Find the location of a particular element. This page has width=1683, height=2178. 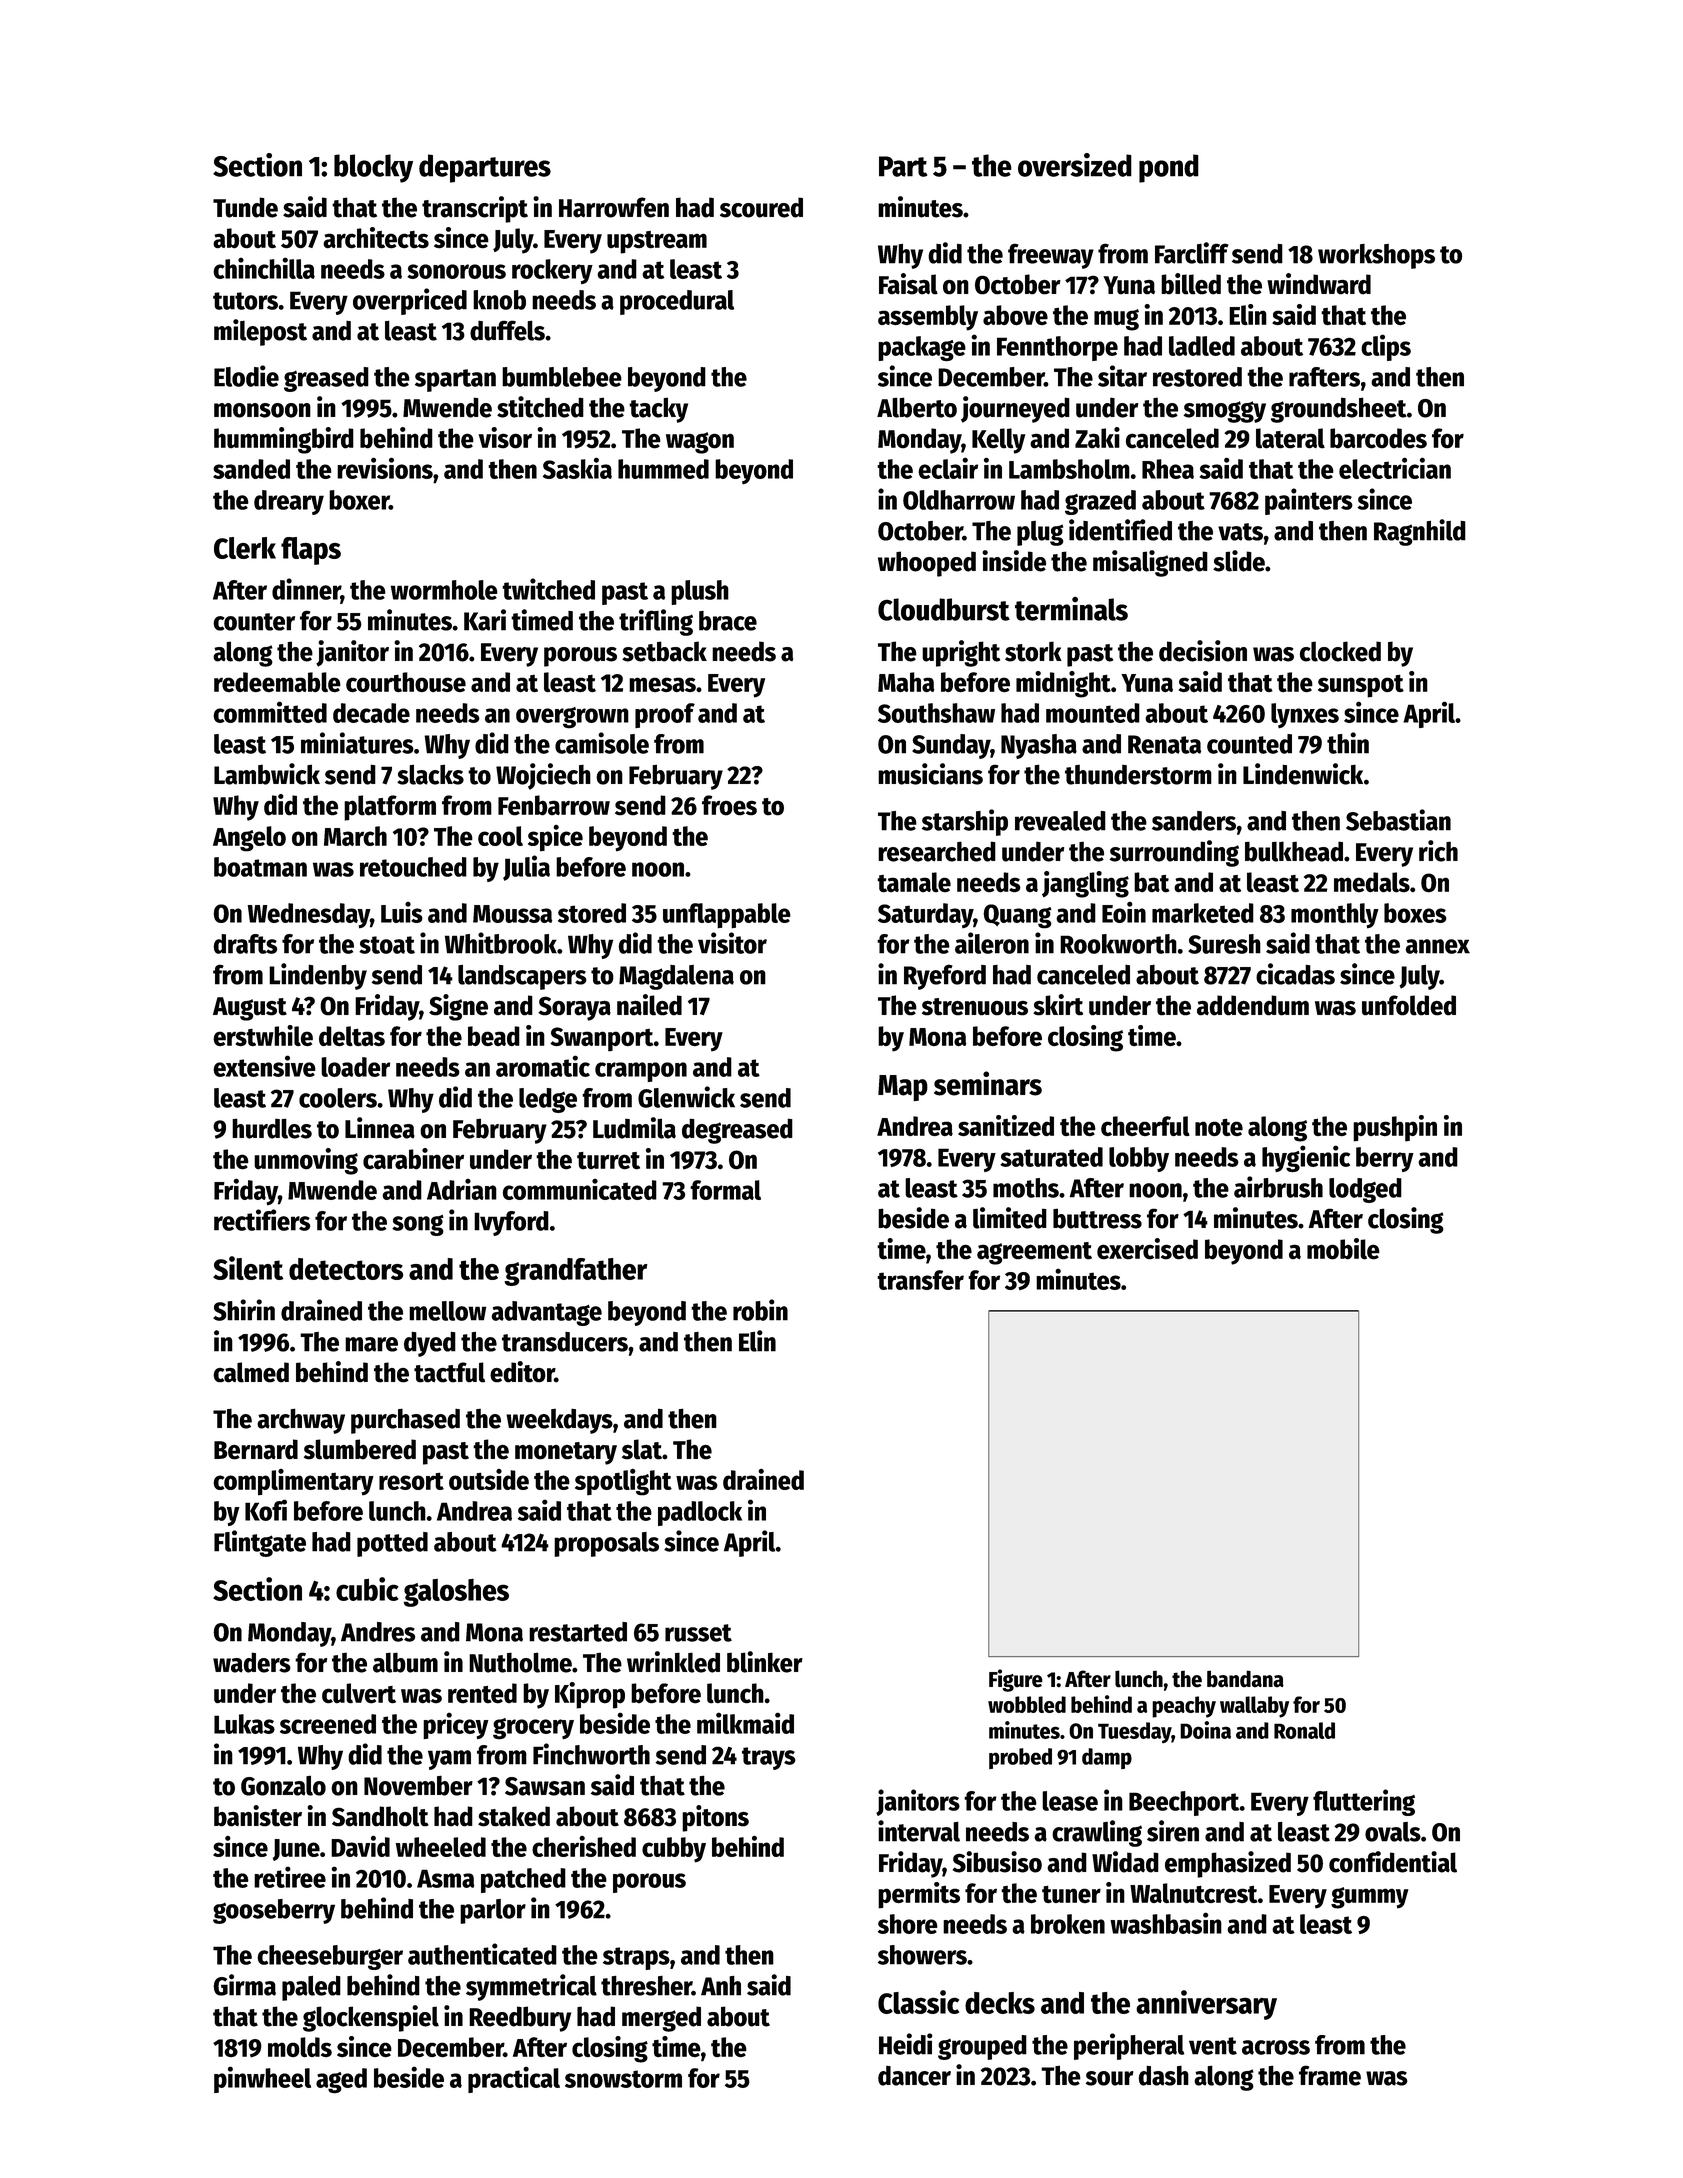

workshops is located at coordinates (1376, 256).
